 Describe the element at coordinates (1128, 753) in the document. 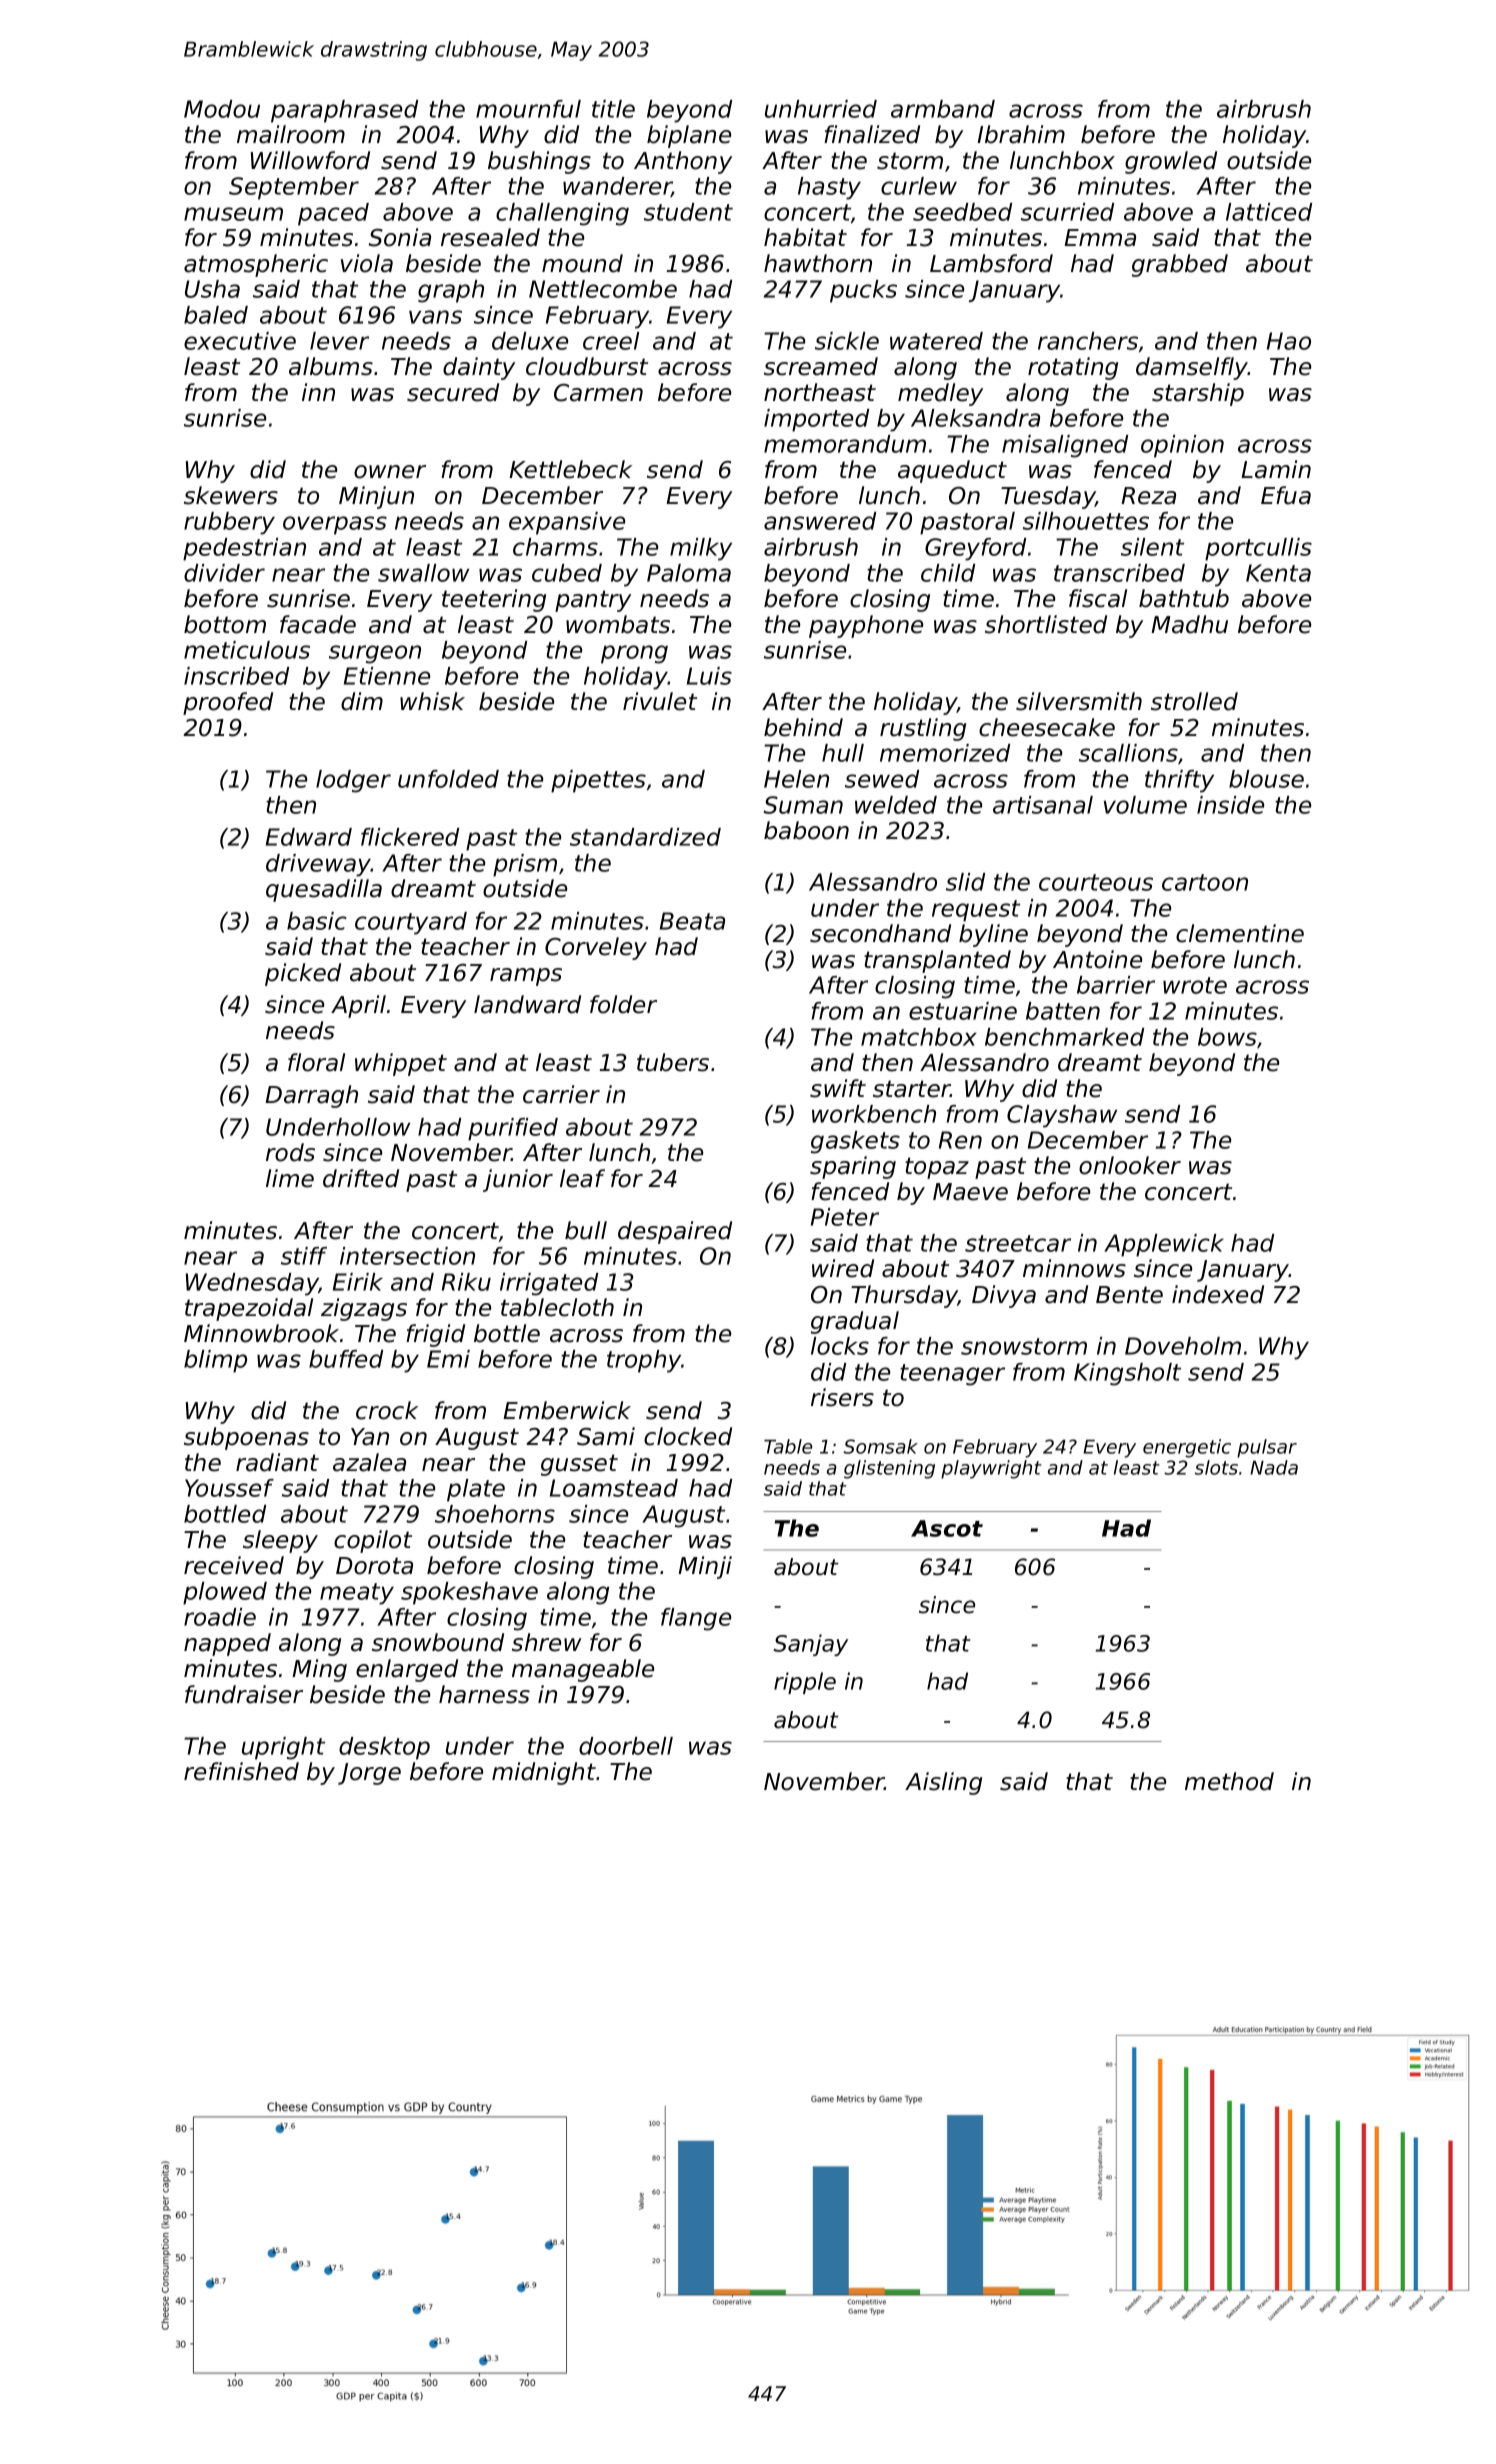

I see `scallions` at that location.
